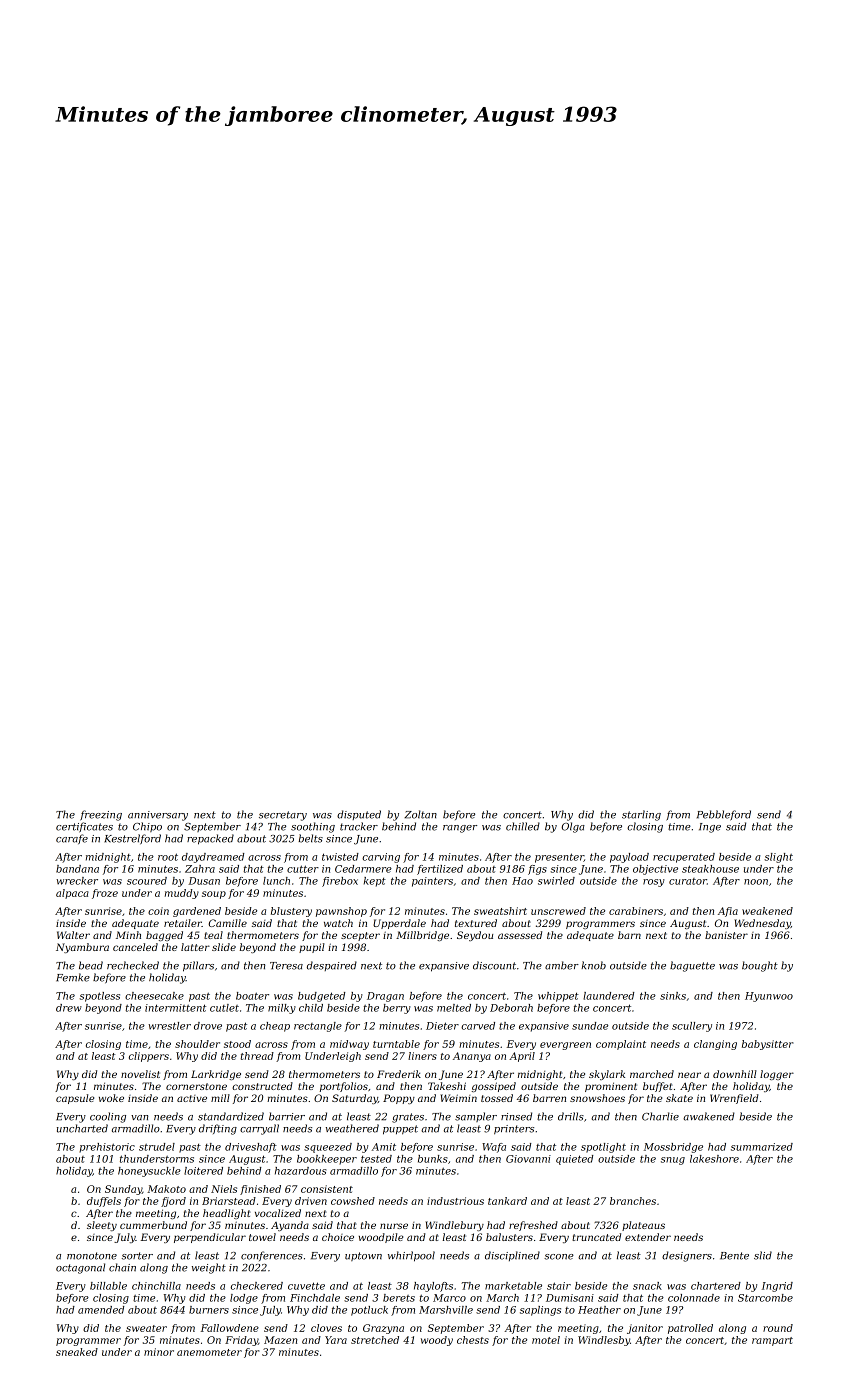  Describe the element at coordinates (440, 870) in the document. I see `fertilized` at that location.
